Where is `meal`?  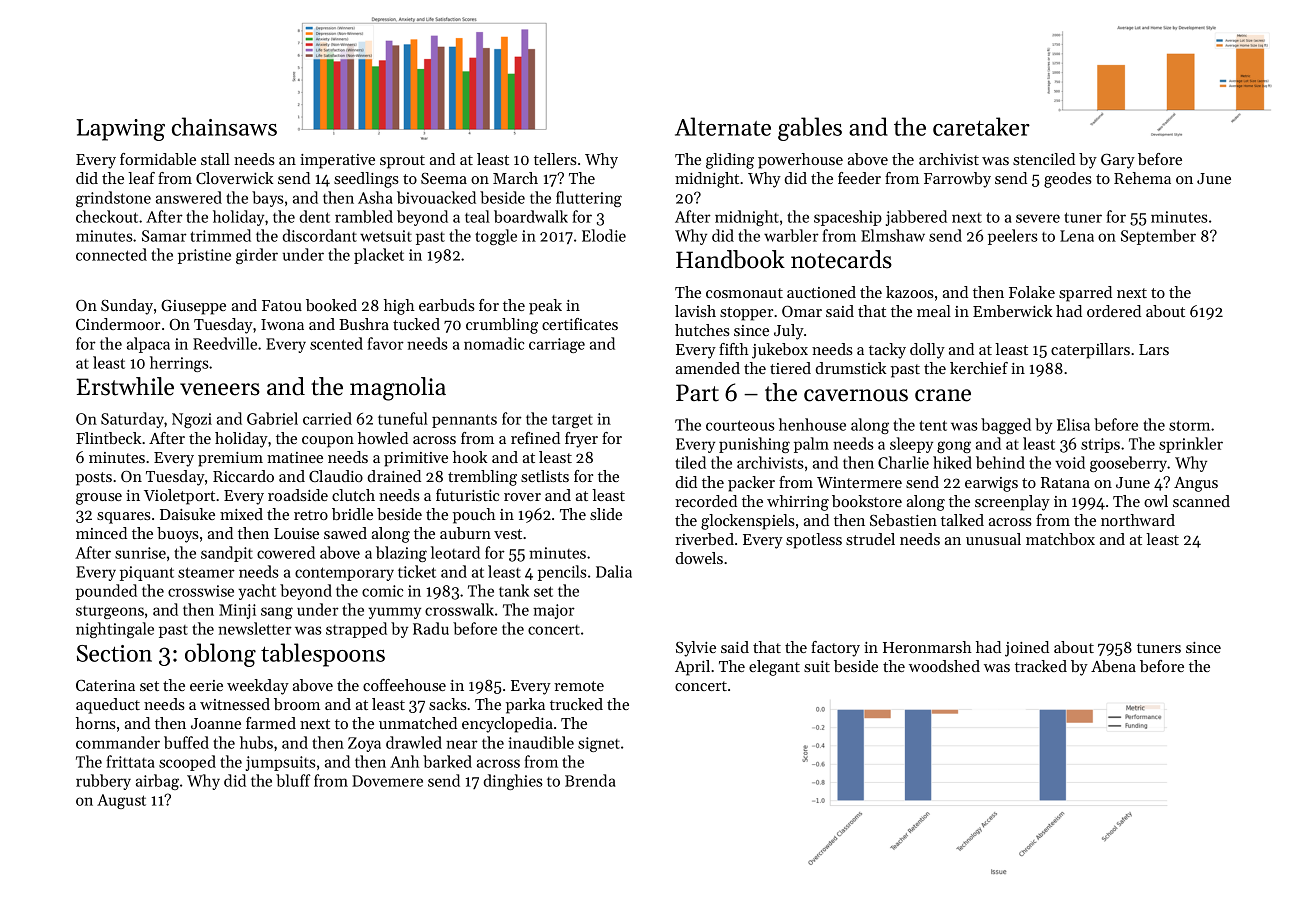
meal is located at coordinates (934, 311).
